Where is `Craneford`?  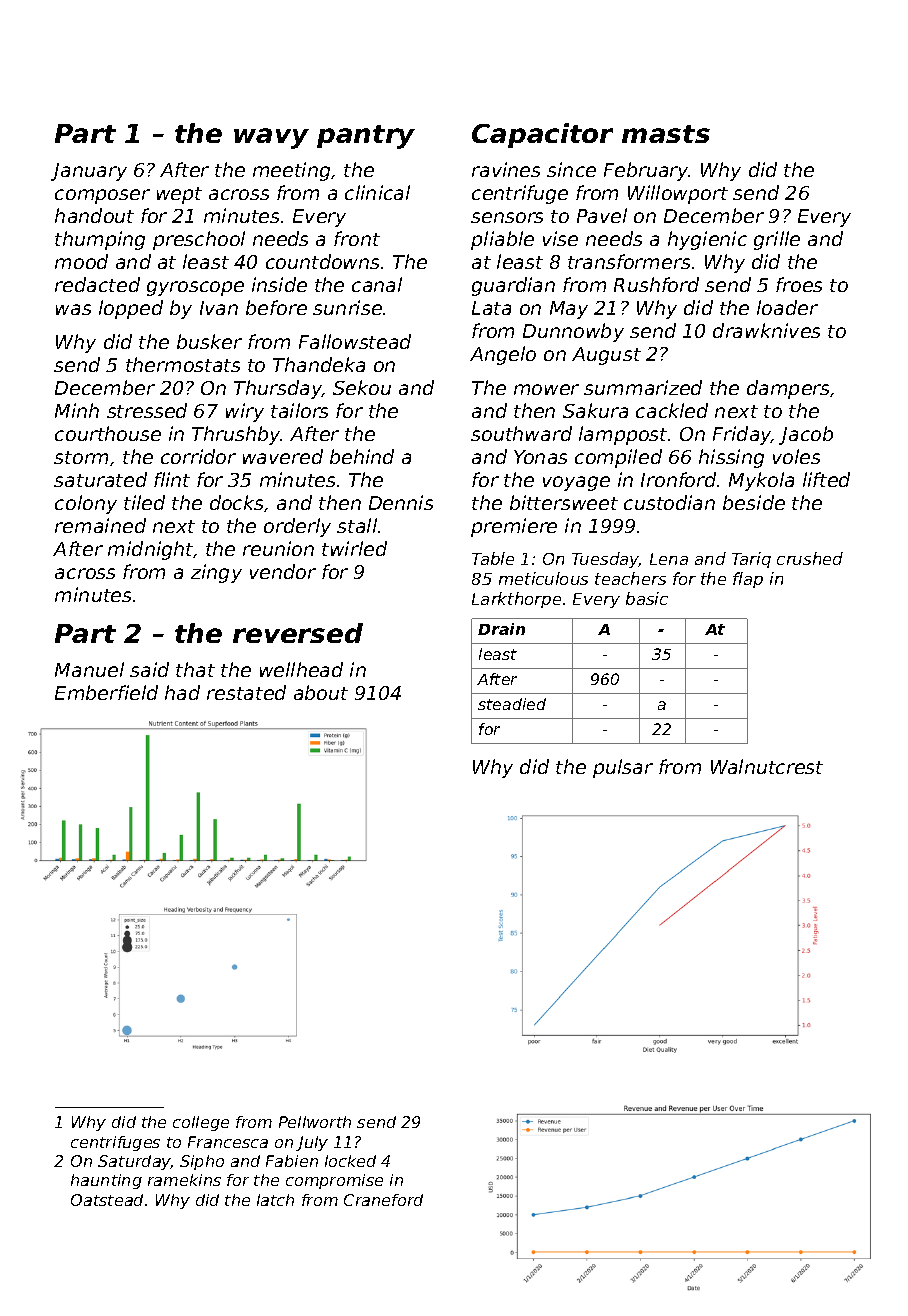
Craneford is located at coordinates (383, 1200).
